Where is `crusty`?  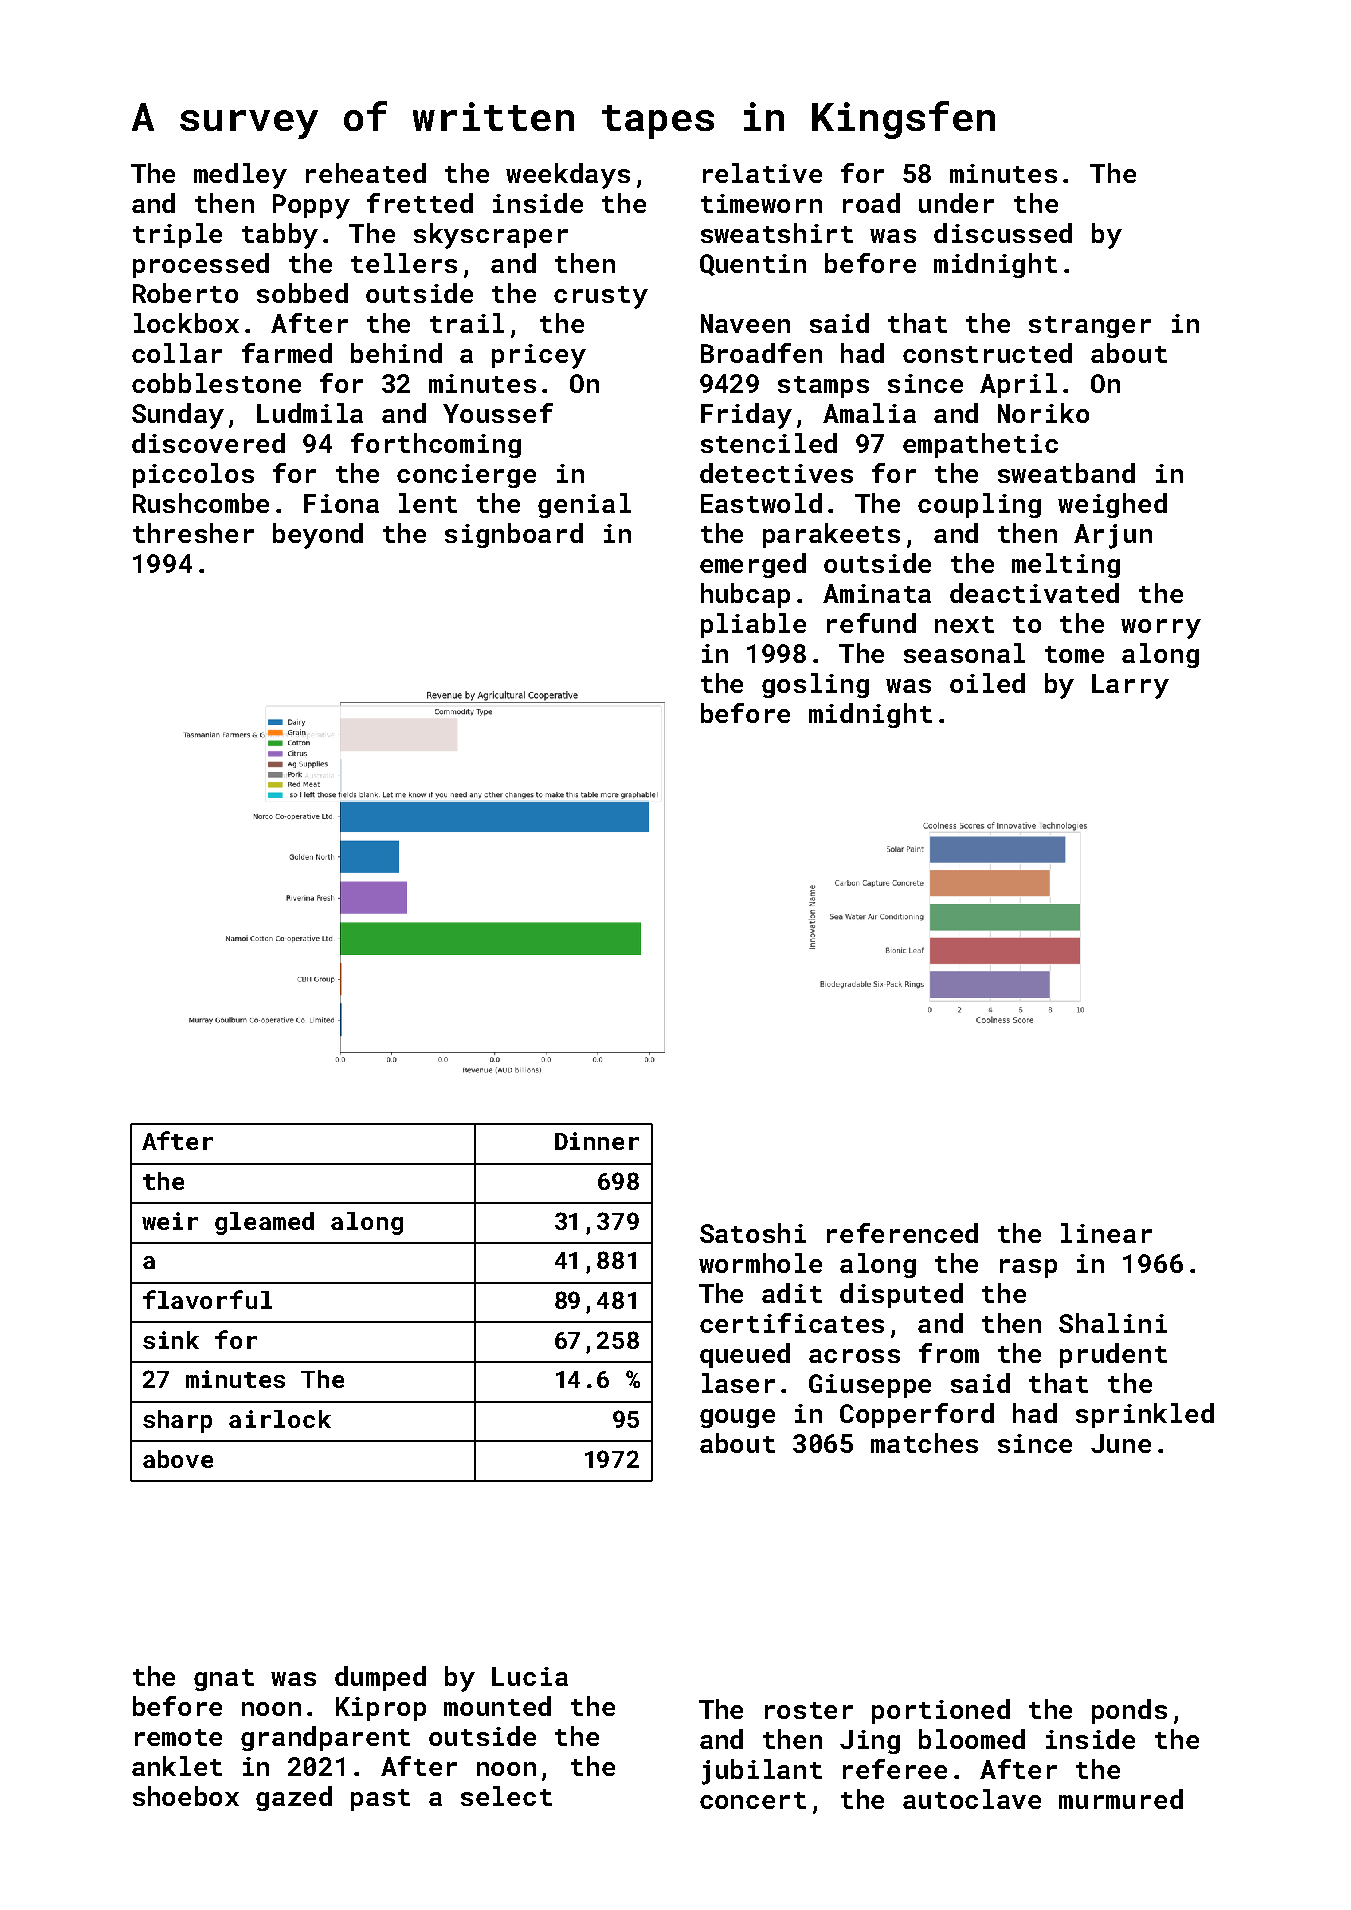 crusty is located at coordinates (601, 297).
